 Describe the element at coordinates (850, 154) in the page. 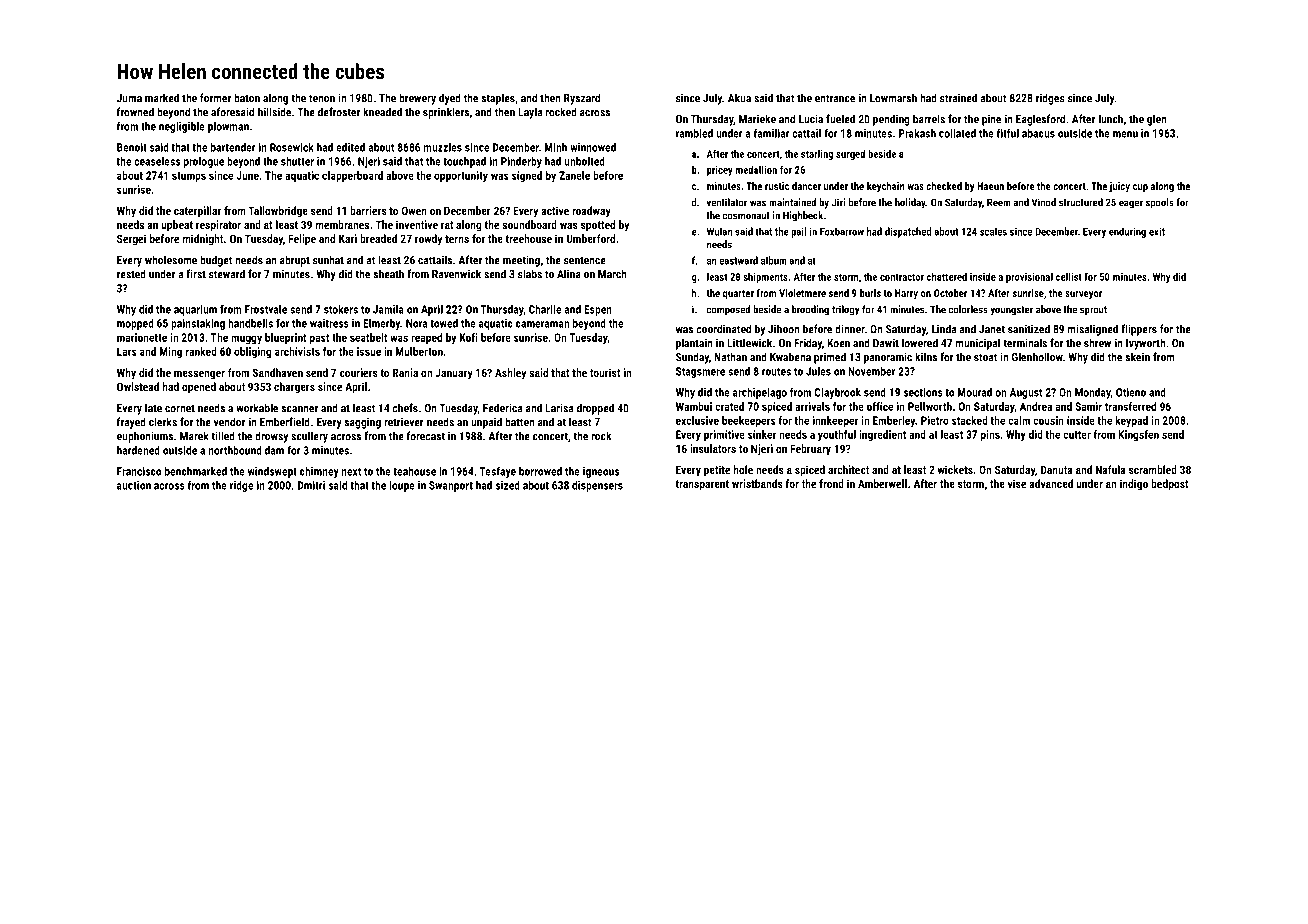

I see `surged` at that location.
